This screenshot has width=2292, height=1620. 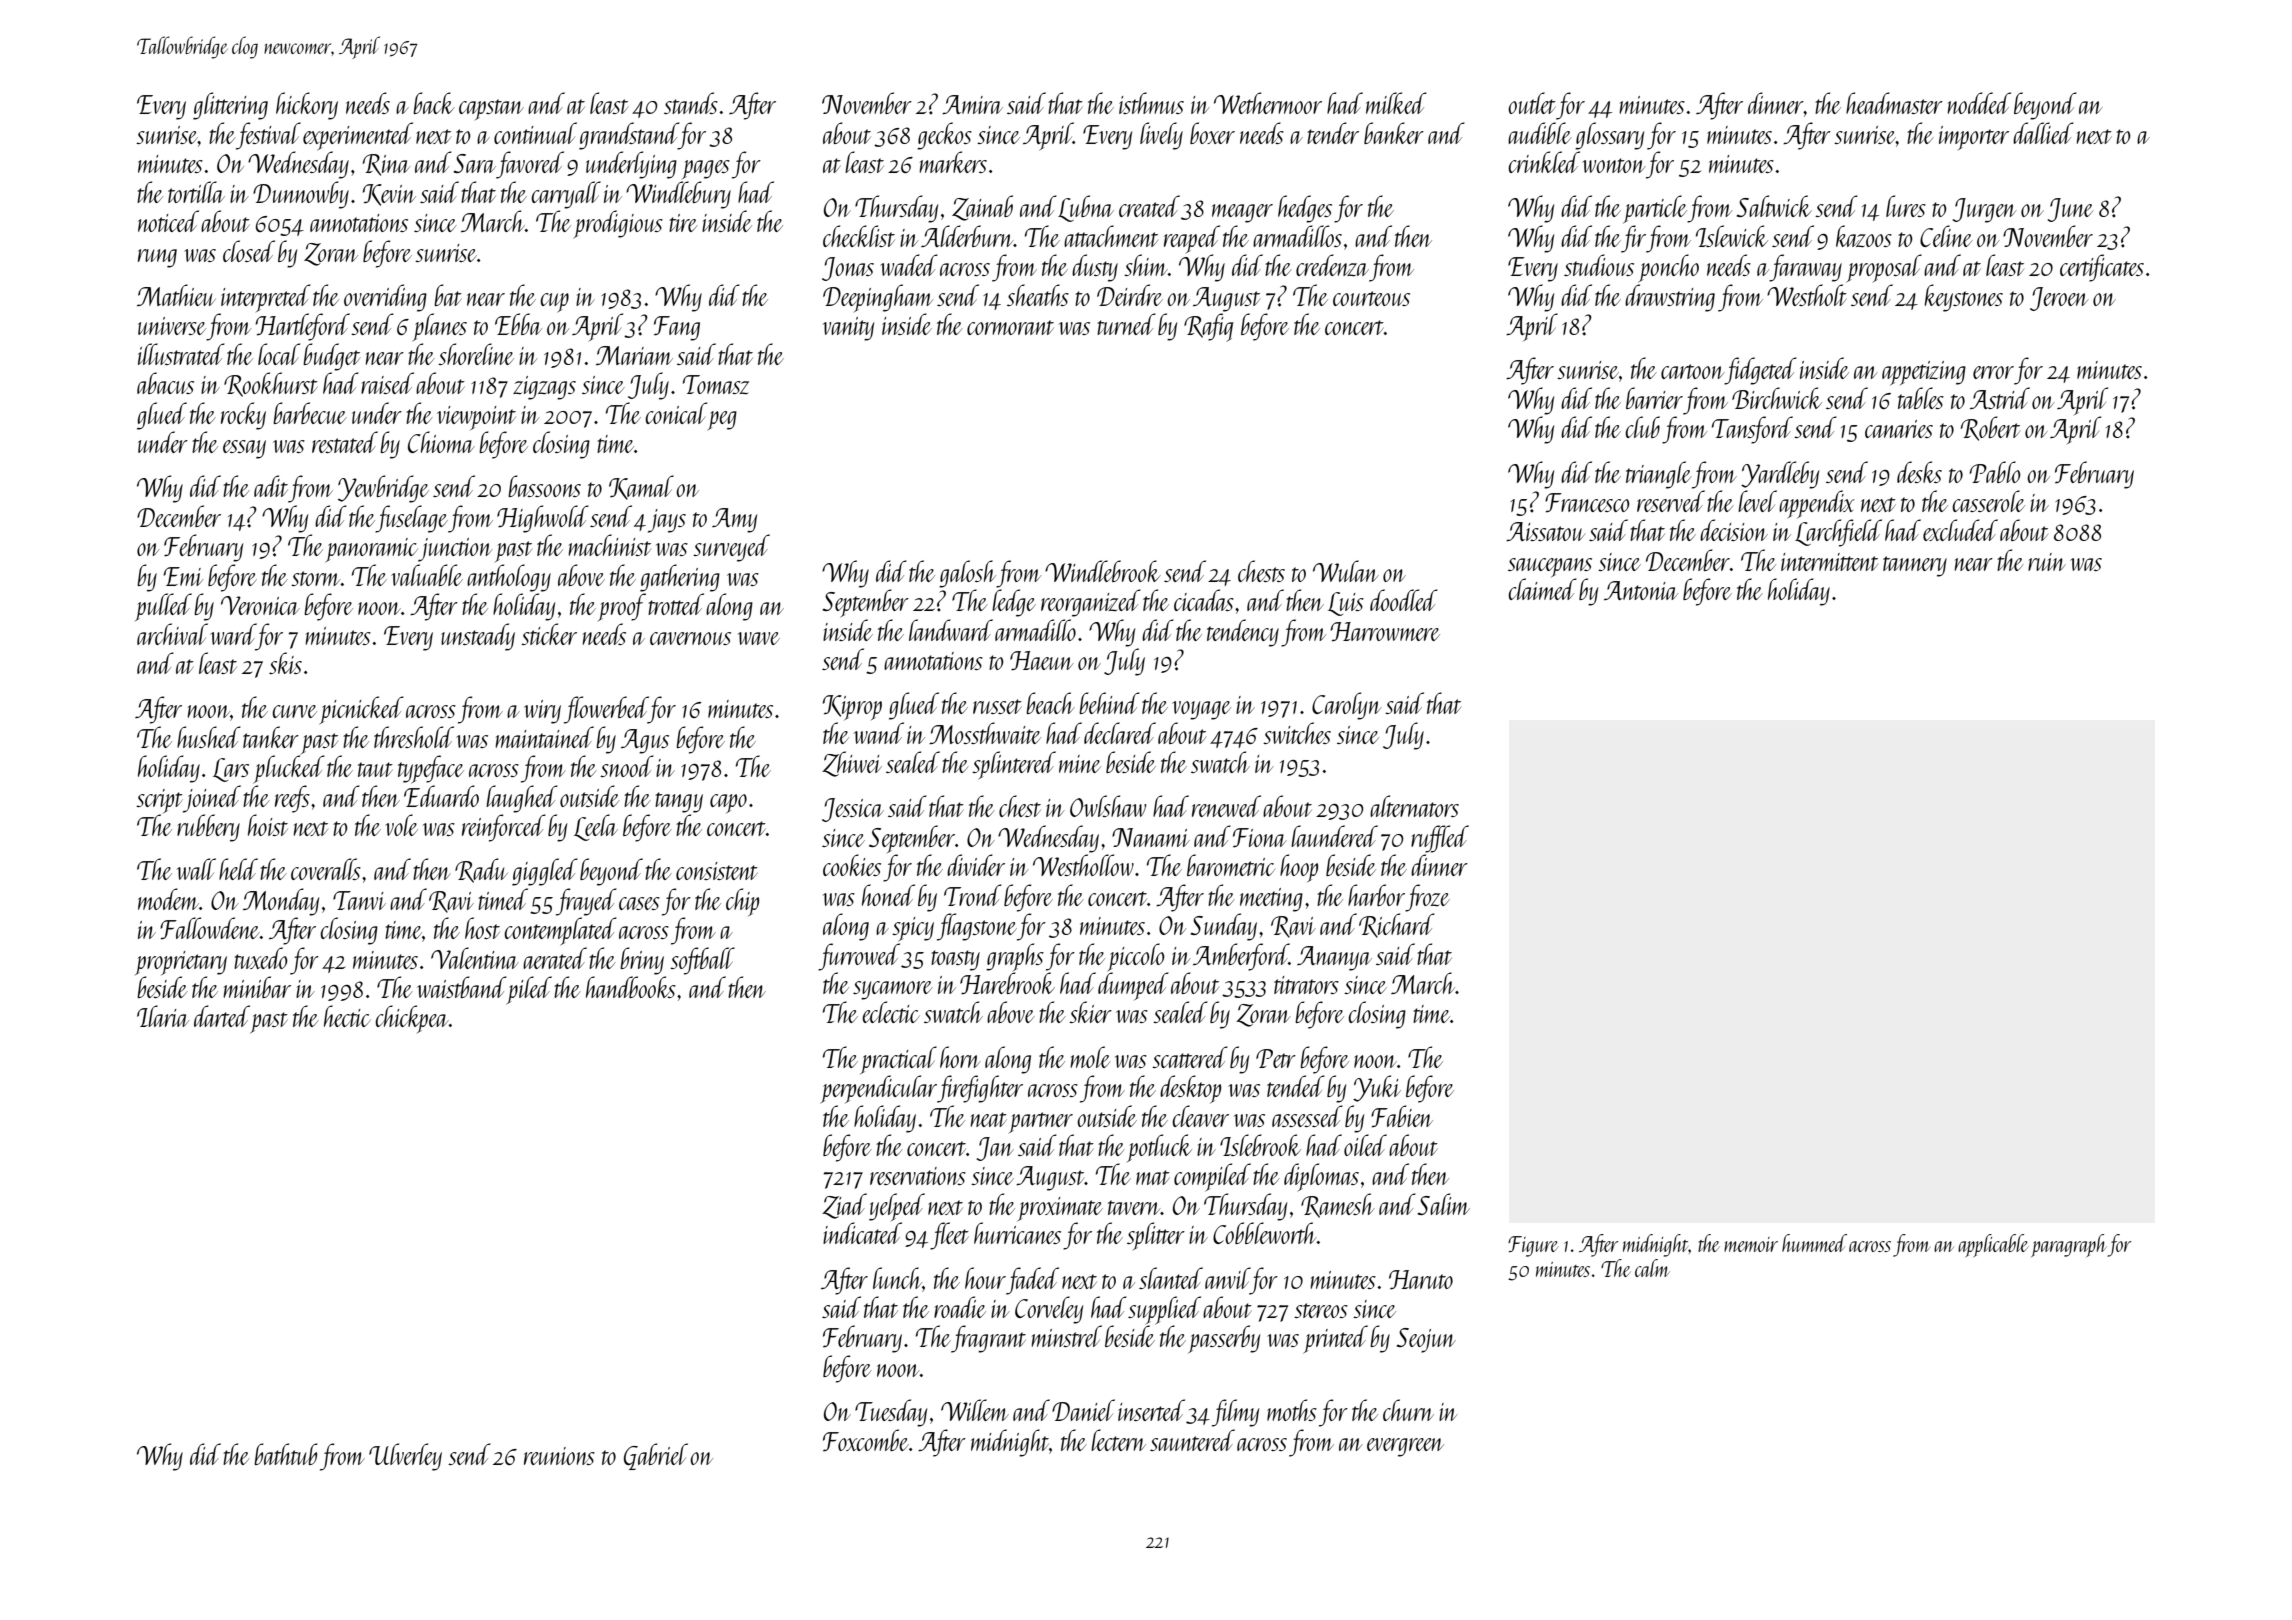 What do you see at coordinates (2070, 210) in the screenshot?
I see `June` at bounding box center [2070, 210].
